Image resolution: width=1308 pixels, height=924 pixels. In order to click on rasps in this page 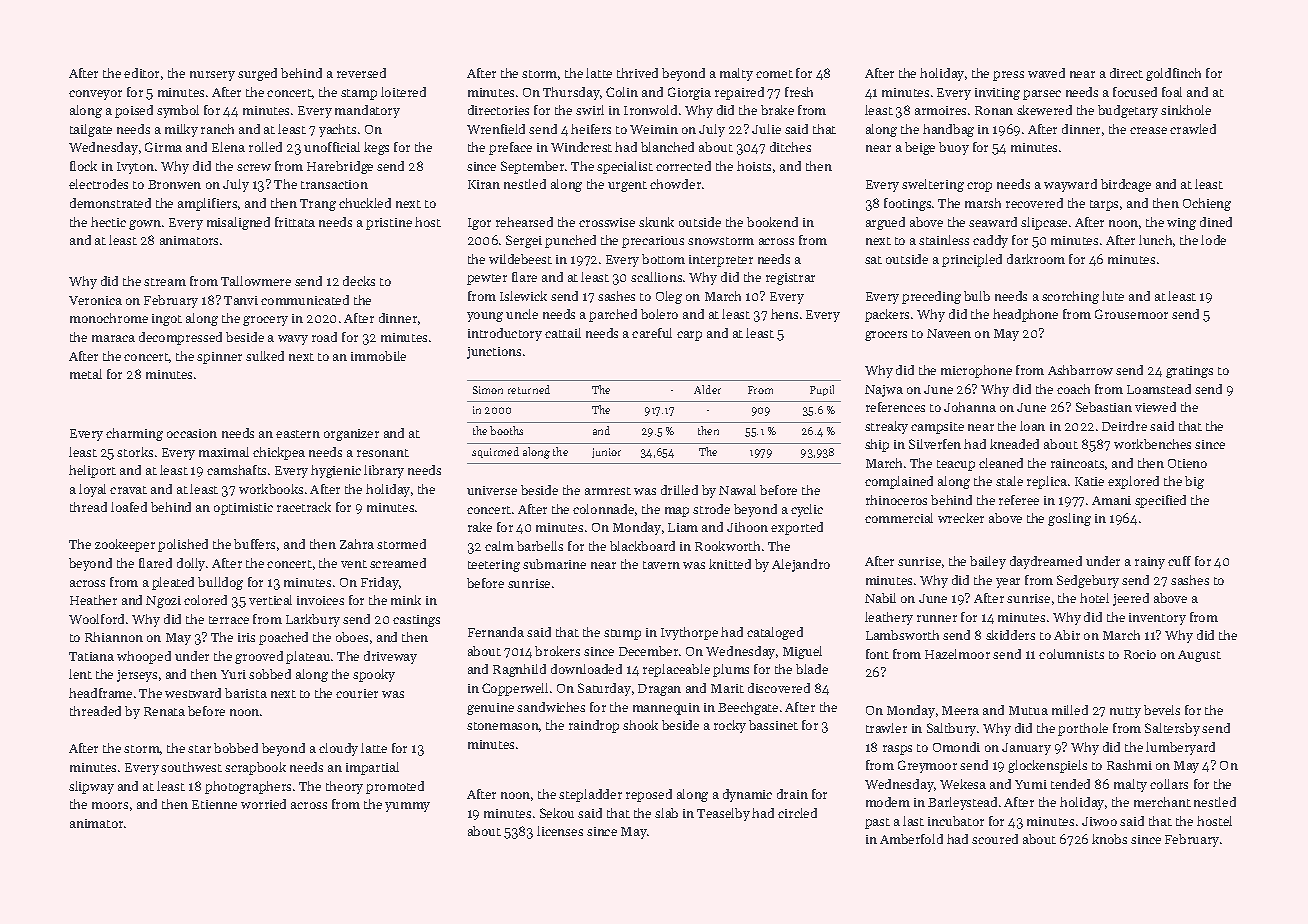, I will do `click(897, 750)`.
